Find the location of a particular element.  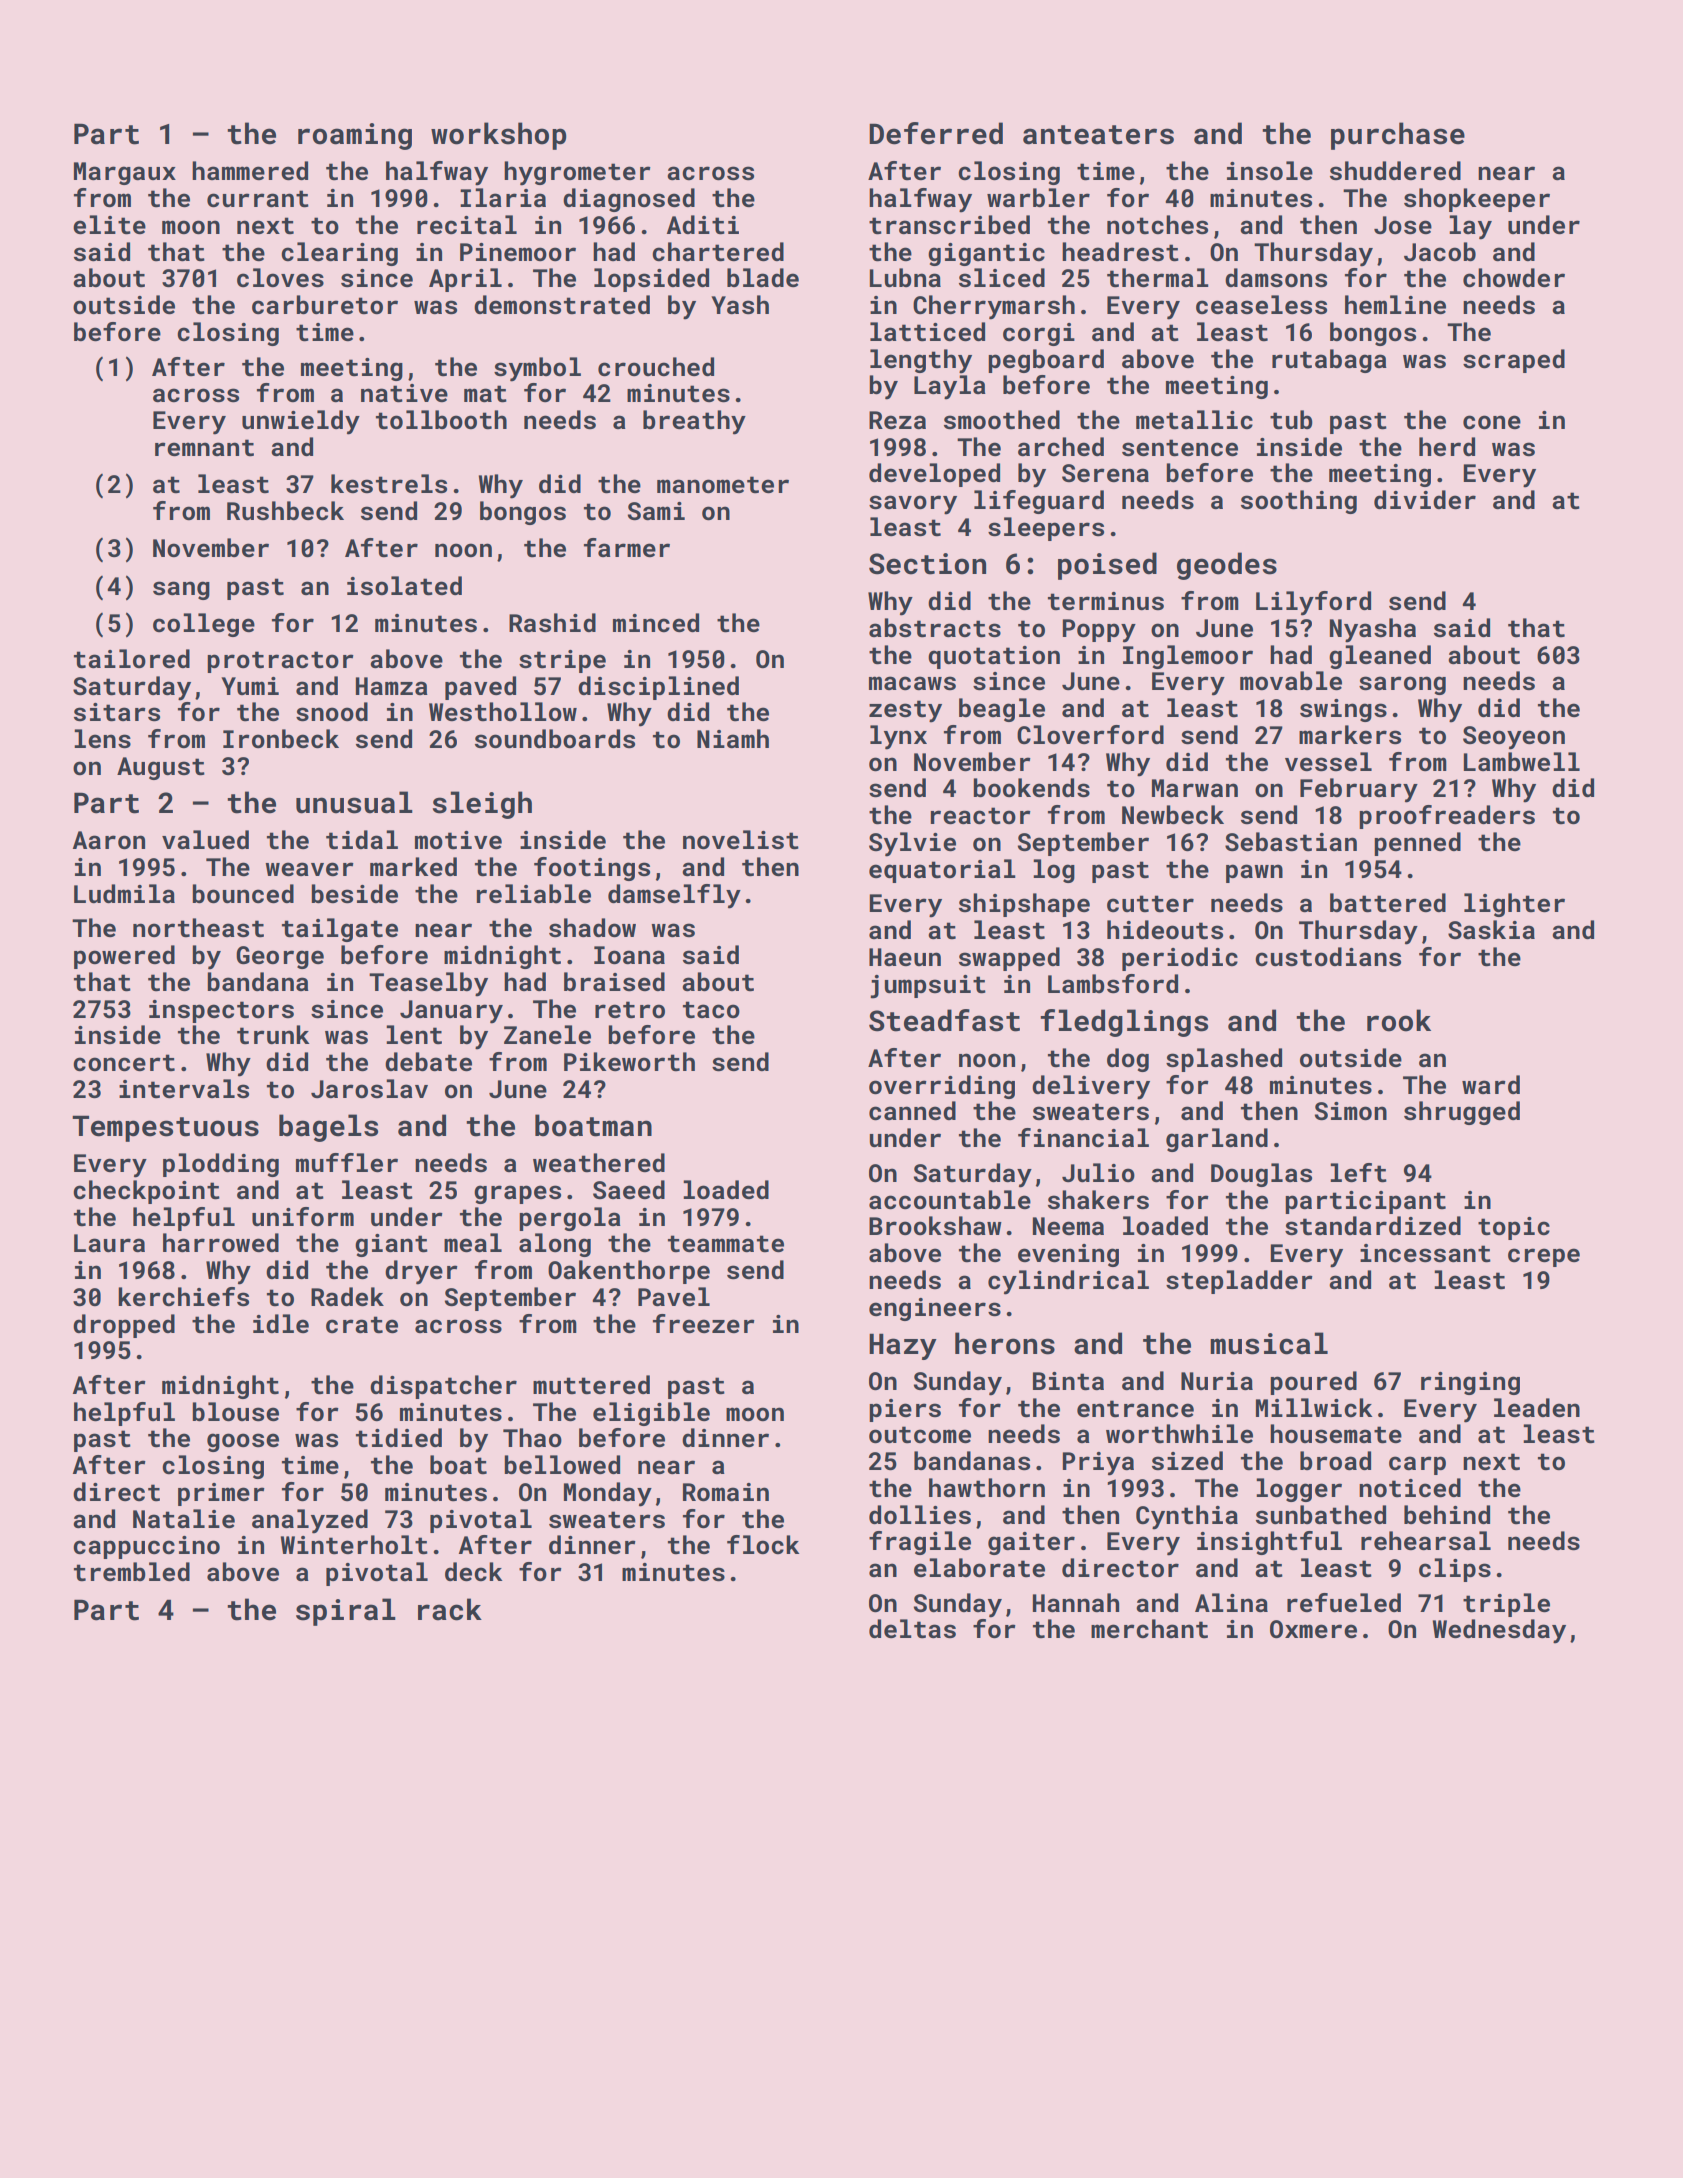

purchase is located at coordinates (1398, 136).
